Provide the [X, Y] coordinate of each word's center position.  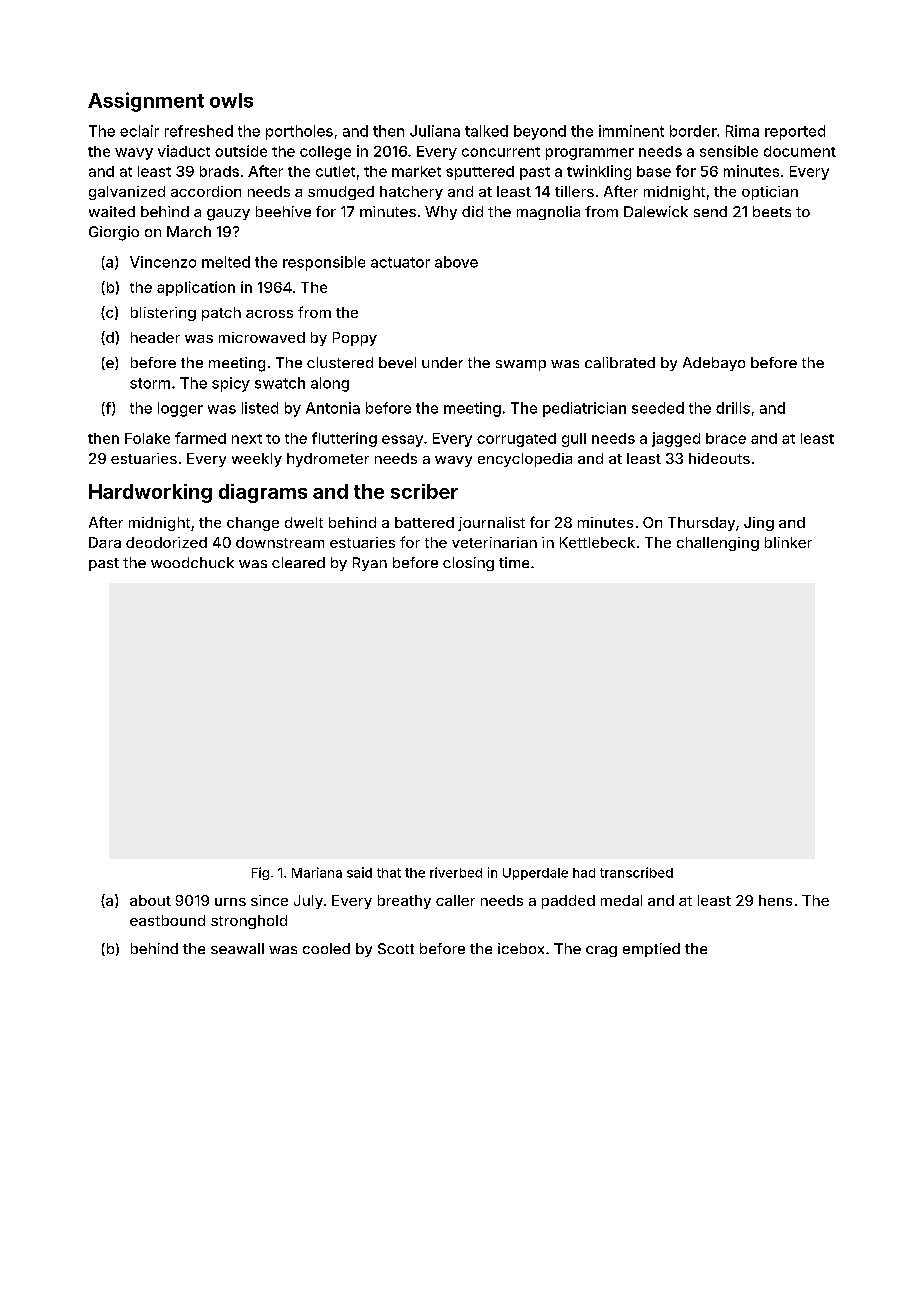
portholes [299, 132]
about [150, 900]
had [584, 873]
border [693, 131]
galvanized [127, 193]
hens [775, 900]
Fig [260, 873]
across [269, 314]
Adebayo [714, 364]
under [442, 362]
